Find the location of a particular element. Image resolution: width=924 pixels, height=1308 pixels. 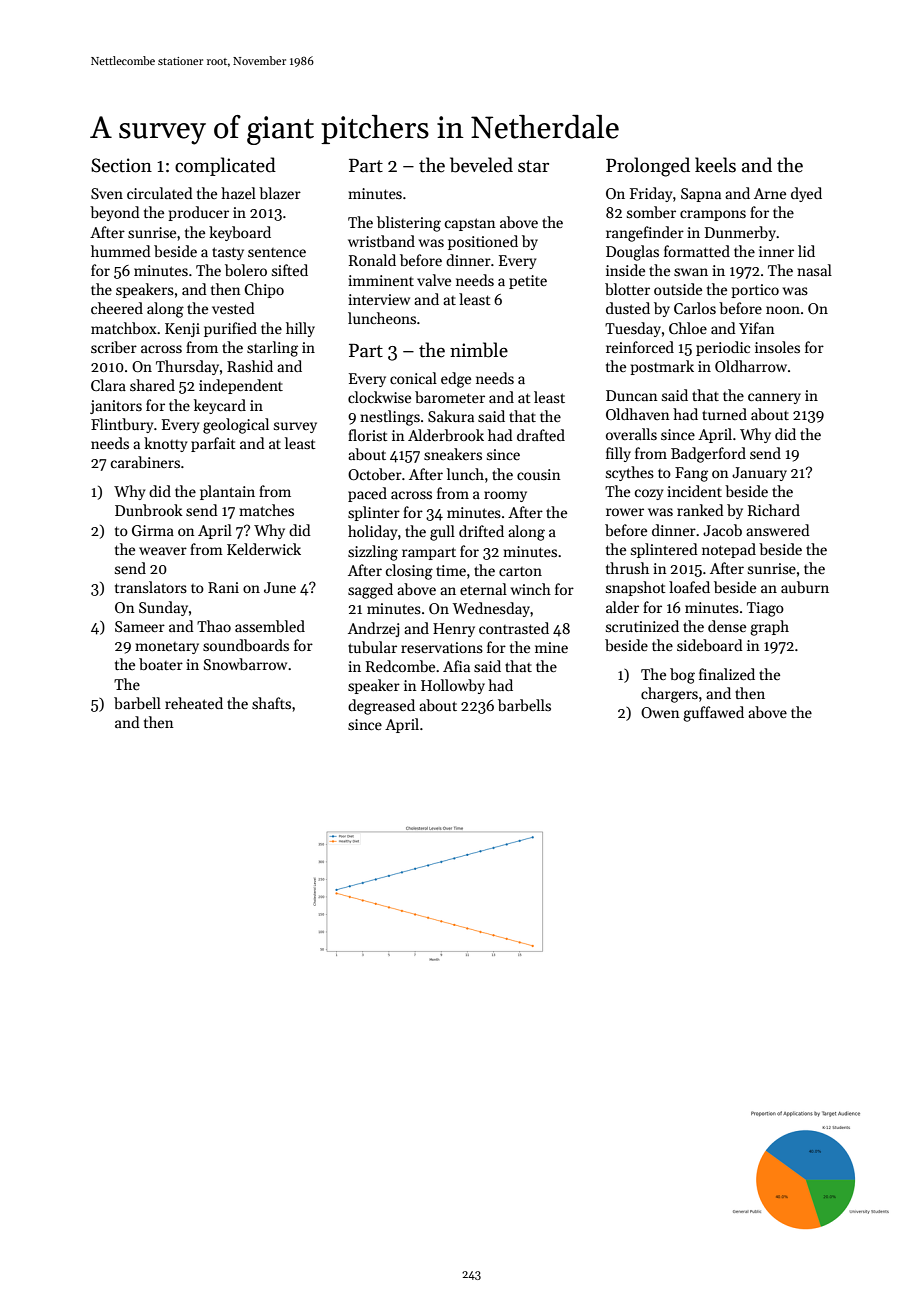

turned is located at coordinates (724, 414).
